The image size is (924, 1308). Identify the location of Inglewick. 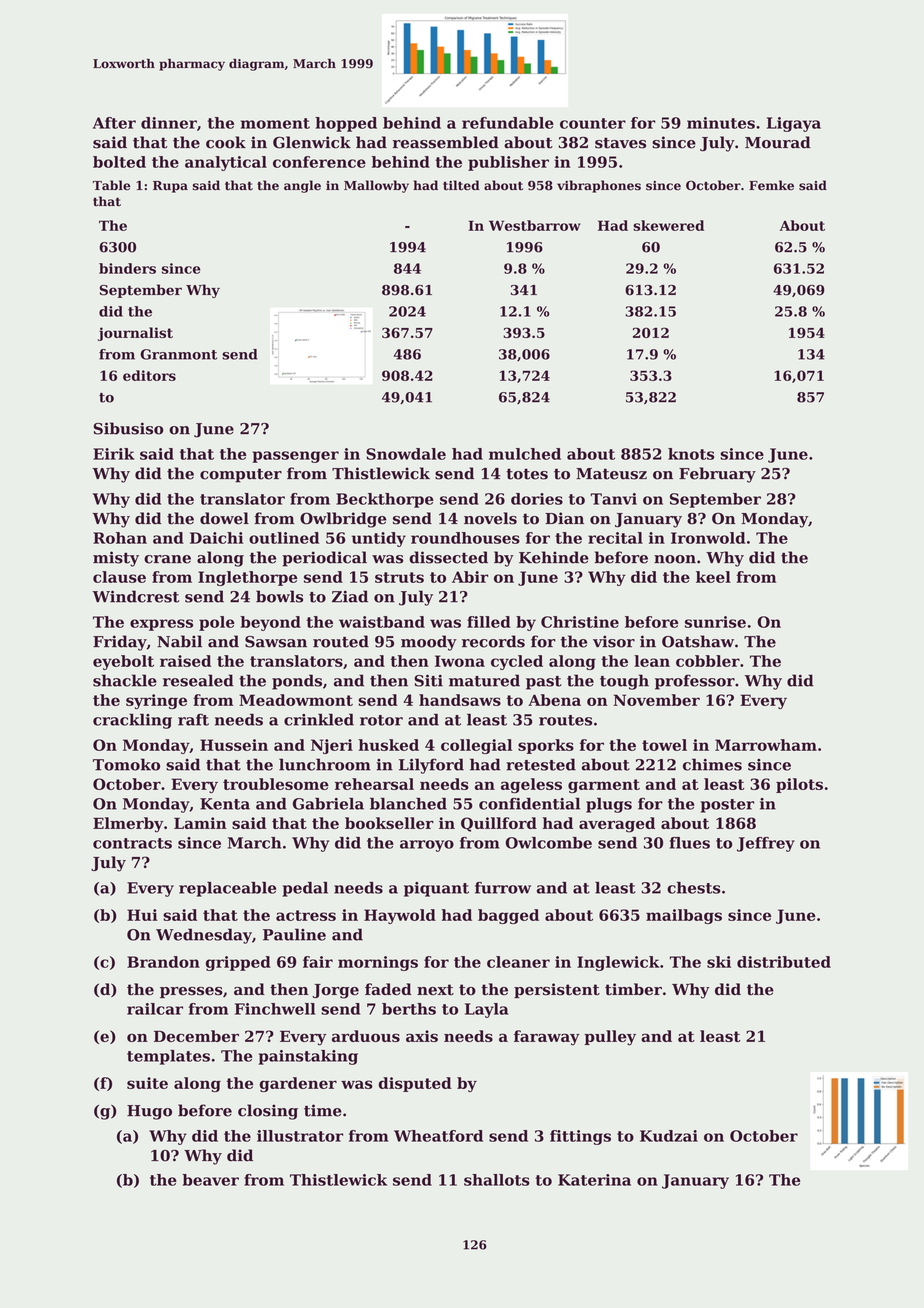
(618, 963).
